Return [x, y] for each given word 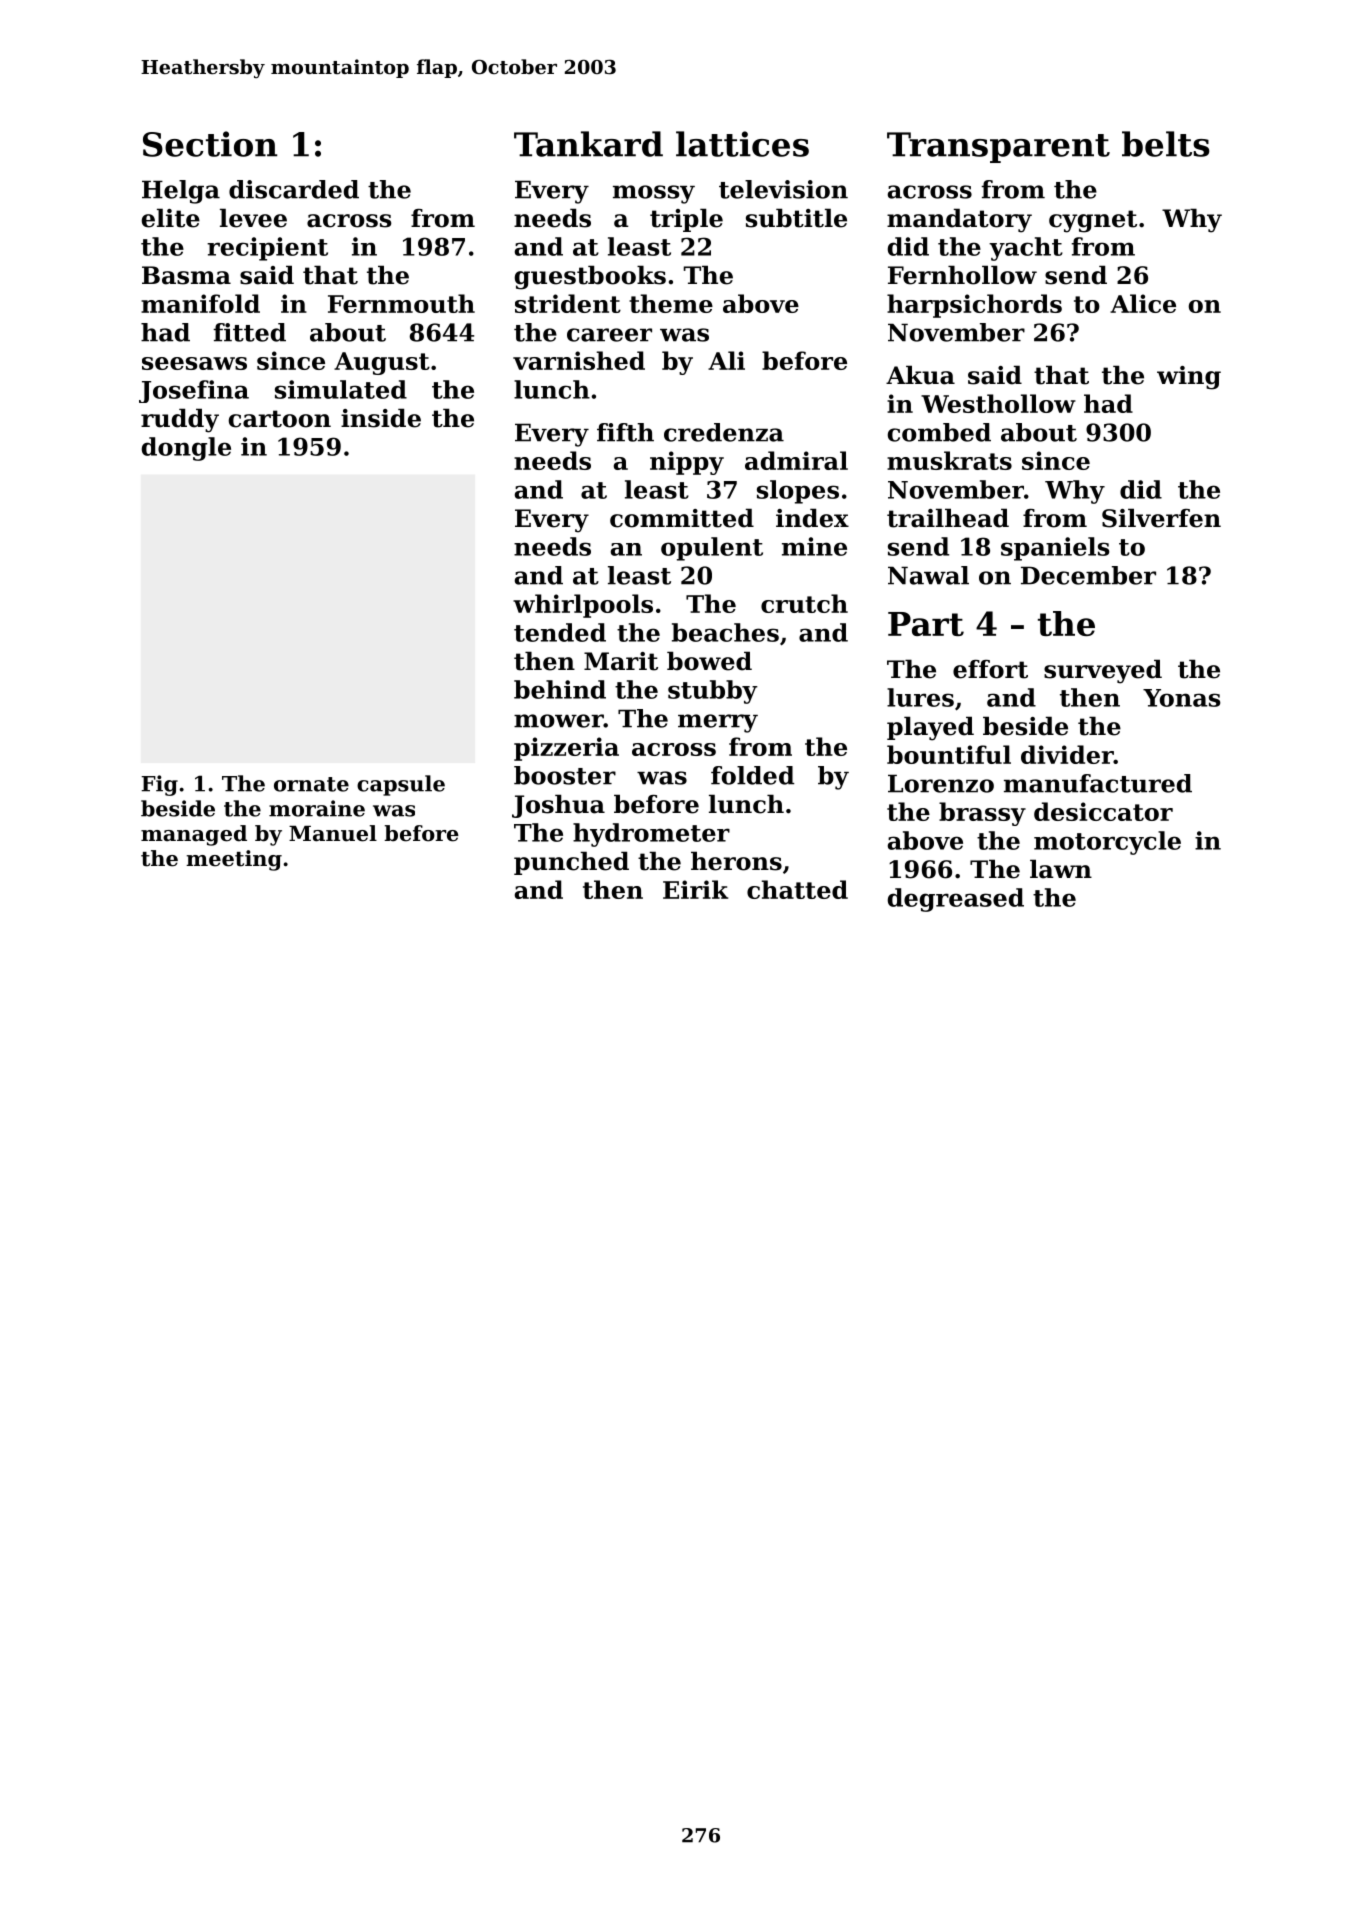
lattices [742, 144]
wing [1189, 378]
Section [210, 144]
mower [559, 721]
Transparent [998, 147]
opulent [712, 549]
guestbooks [590, 277]
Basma [186, 275]
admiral [796, 460]
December [1088, 575]
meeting [234, 860]
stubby [713, 692]
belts [1166, 144]
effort [990, 669]
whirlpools [583, 606]
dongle [186, 449]
